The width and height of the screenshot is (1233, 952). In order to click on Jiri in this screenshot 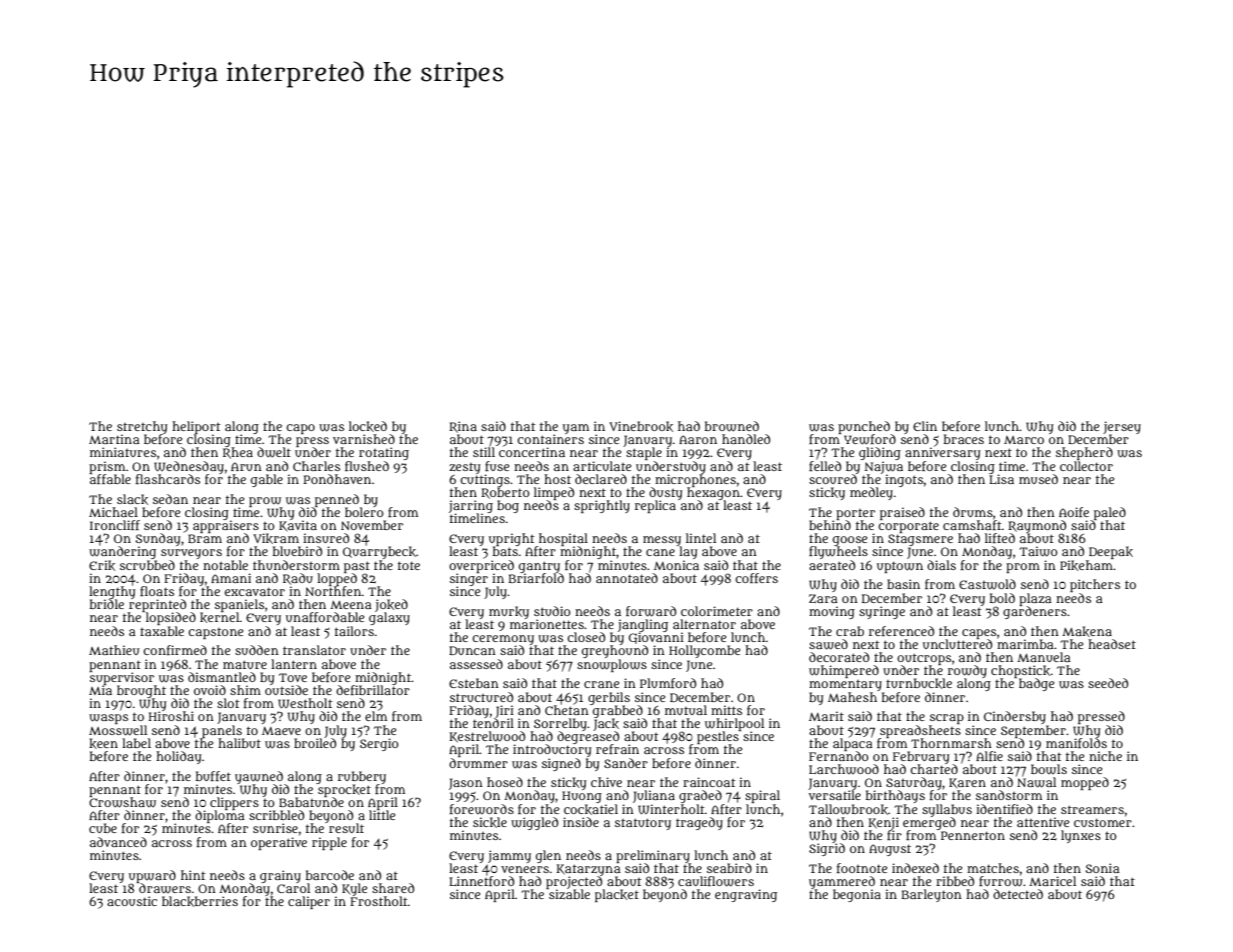, I will do `click(504, 711)`.
